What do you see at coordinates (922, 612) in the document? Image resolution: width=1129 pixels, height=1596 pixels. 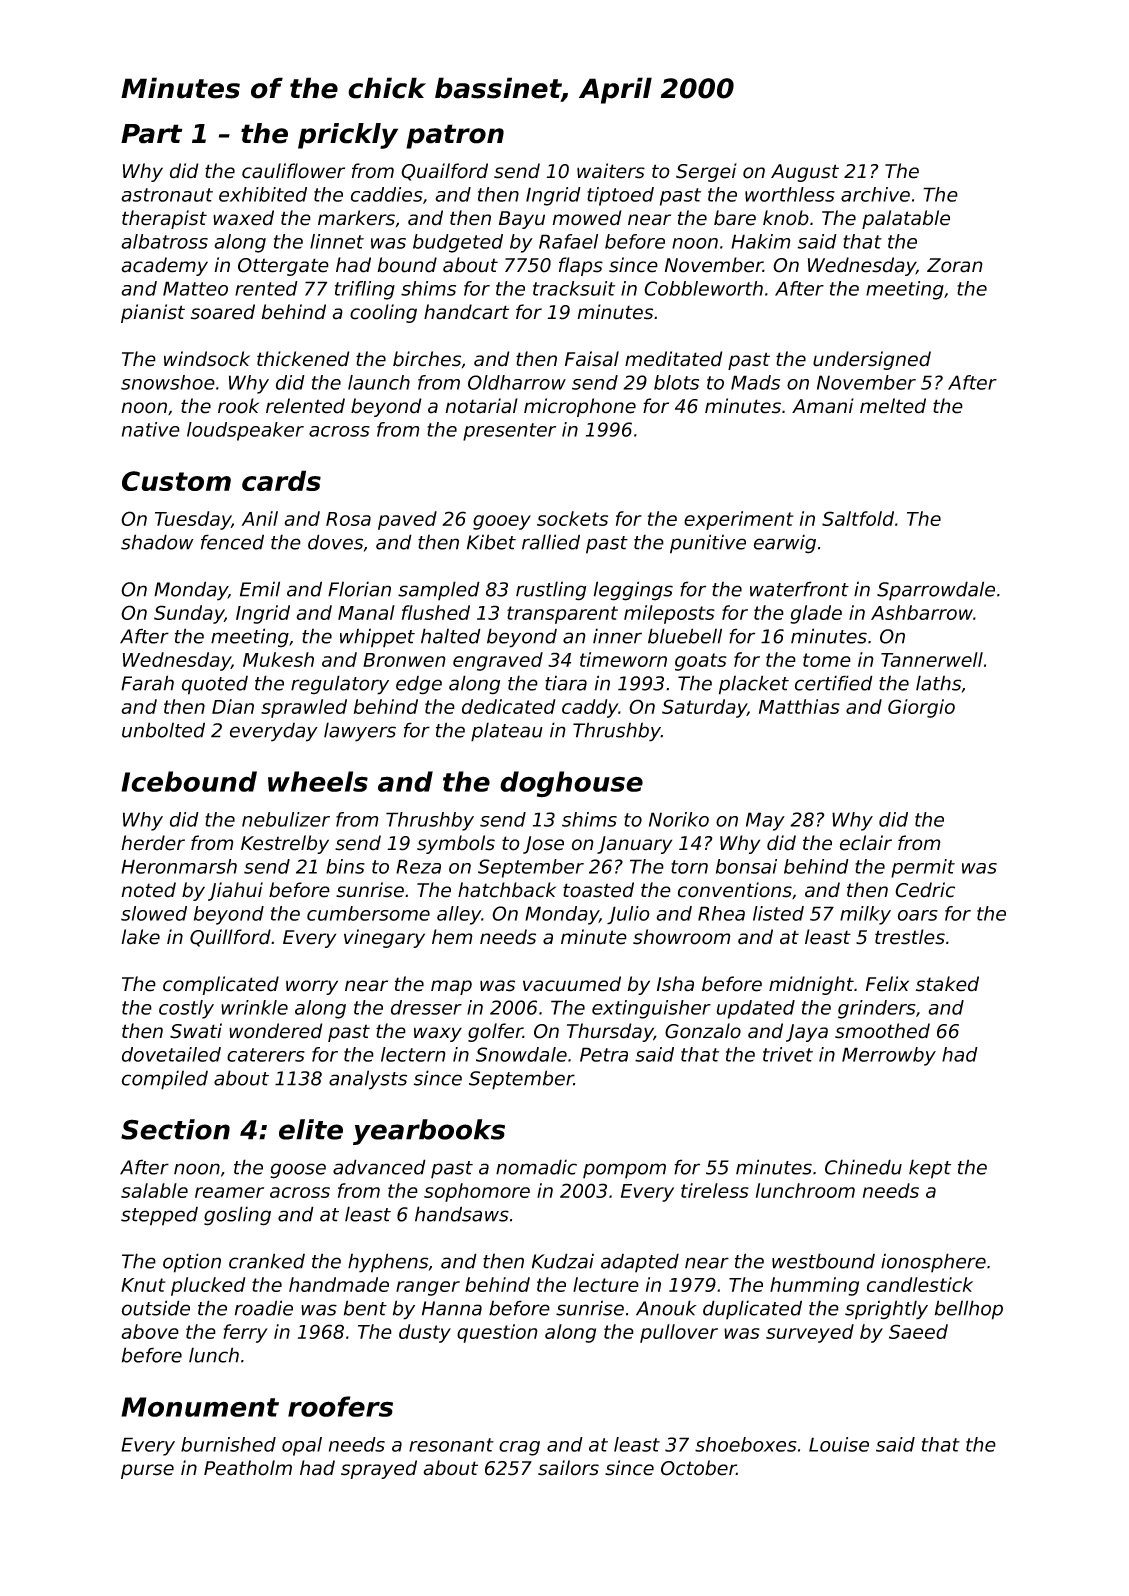 I see `Ashbarrow` at bounding box center [922, 612].
